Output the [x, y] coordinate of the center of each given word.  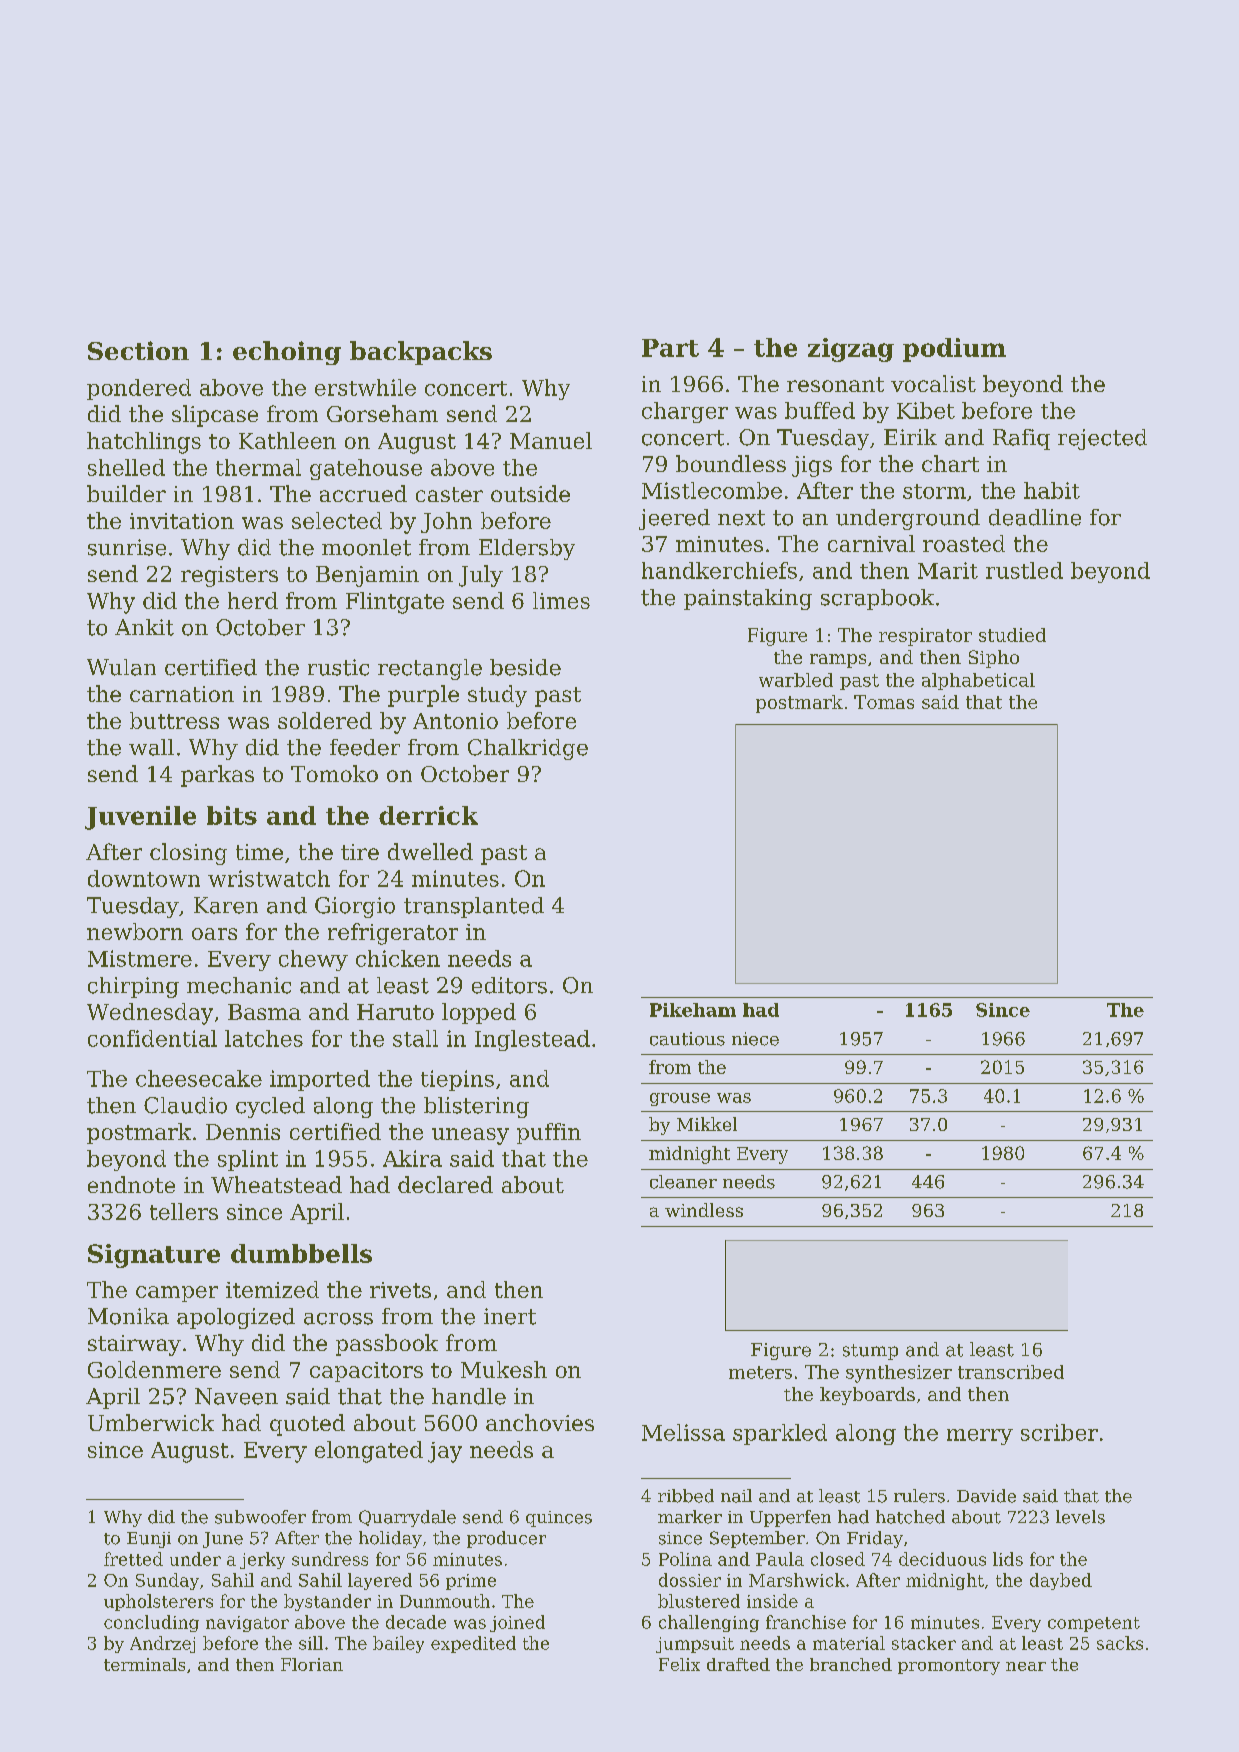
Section [138, 350]
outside [530, 493]
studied [1012, 635]
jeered [674, 519]
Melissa [683, 1432]
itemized [272, 1289]
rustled [1024, 570]
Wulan [121, 667]
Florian [312, 1664]
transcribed [1011, 1372]
